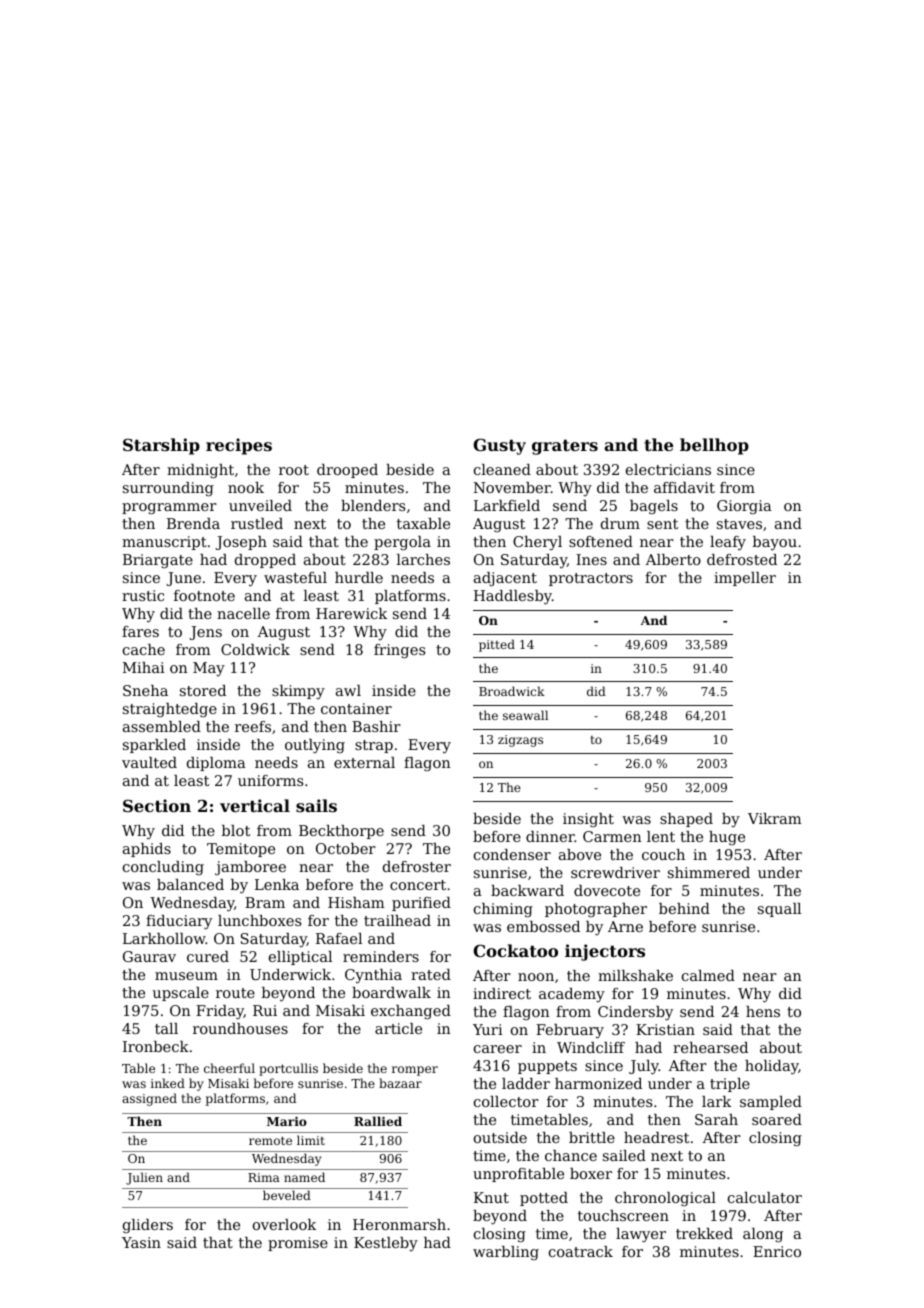 The height and width of the image is (1308, 924). Describe the element at coordinates (376, 726) in the image. I see `Bashir` at that location.
